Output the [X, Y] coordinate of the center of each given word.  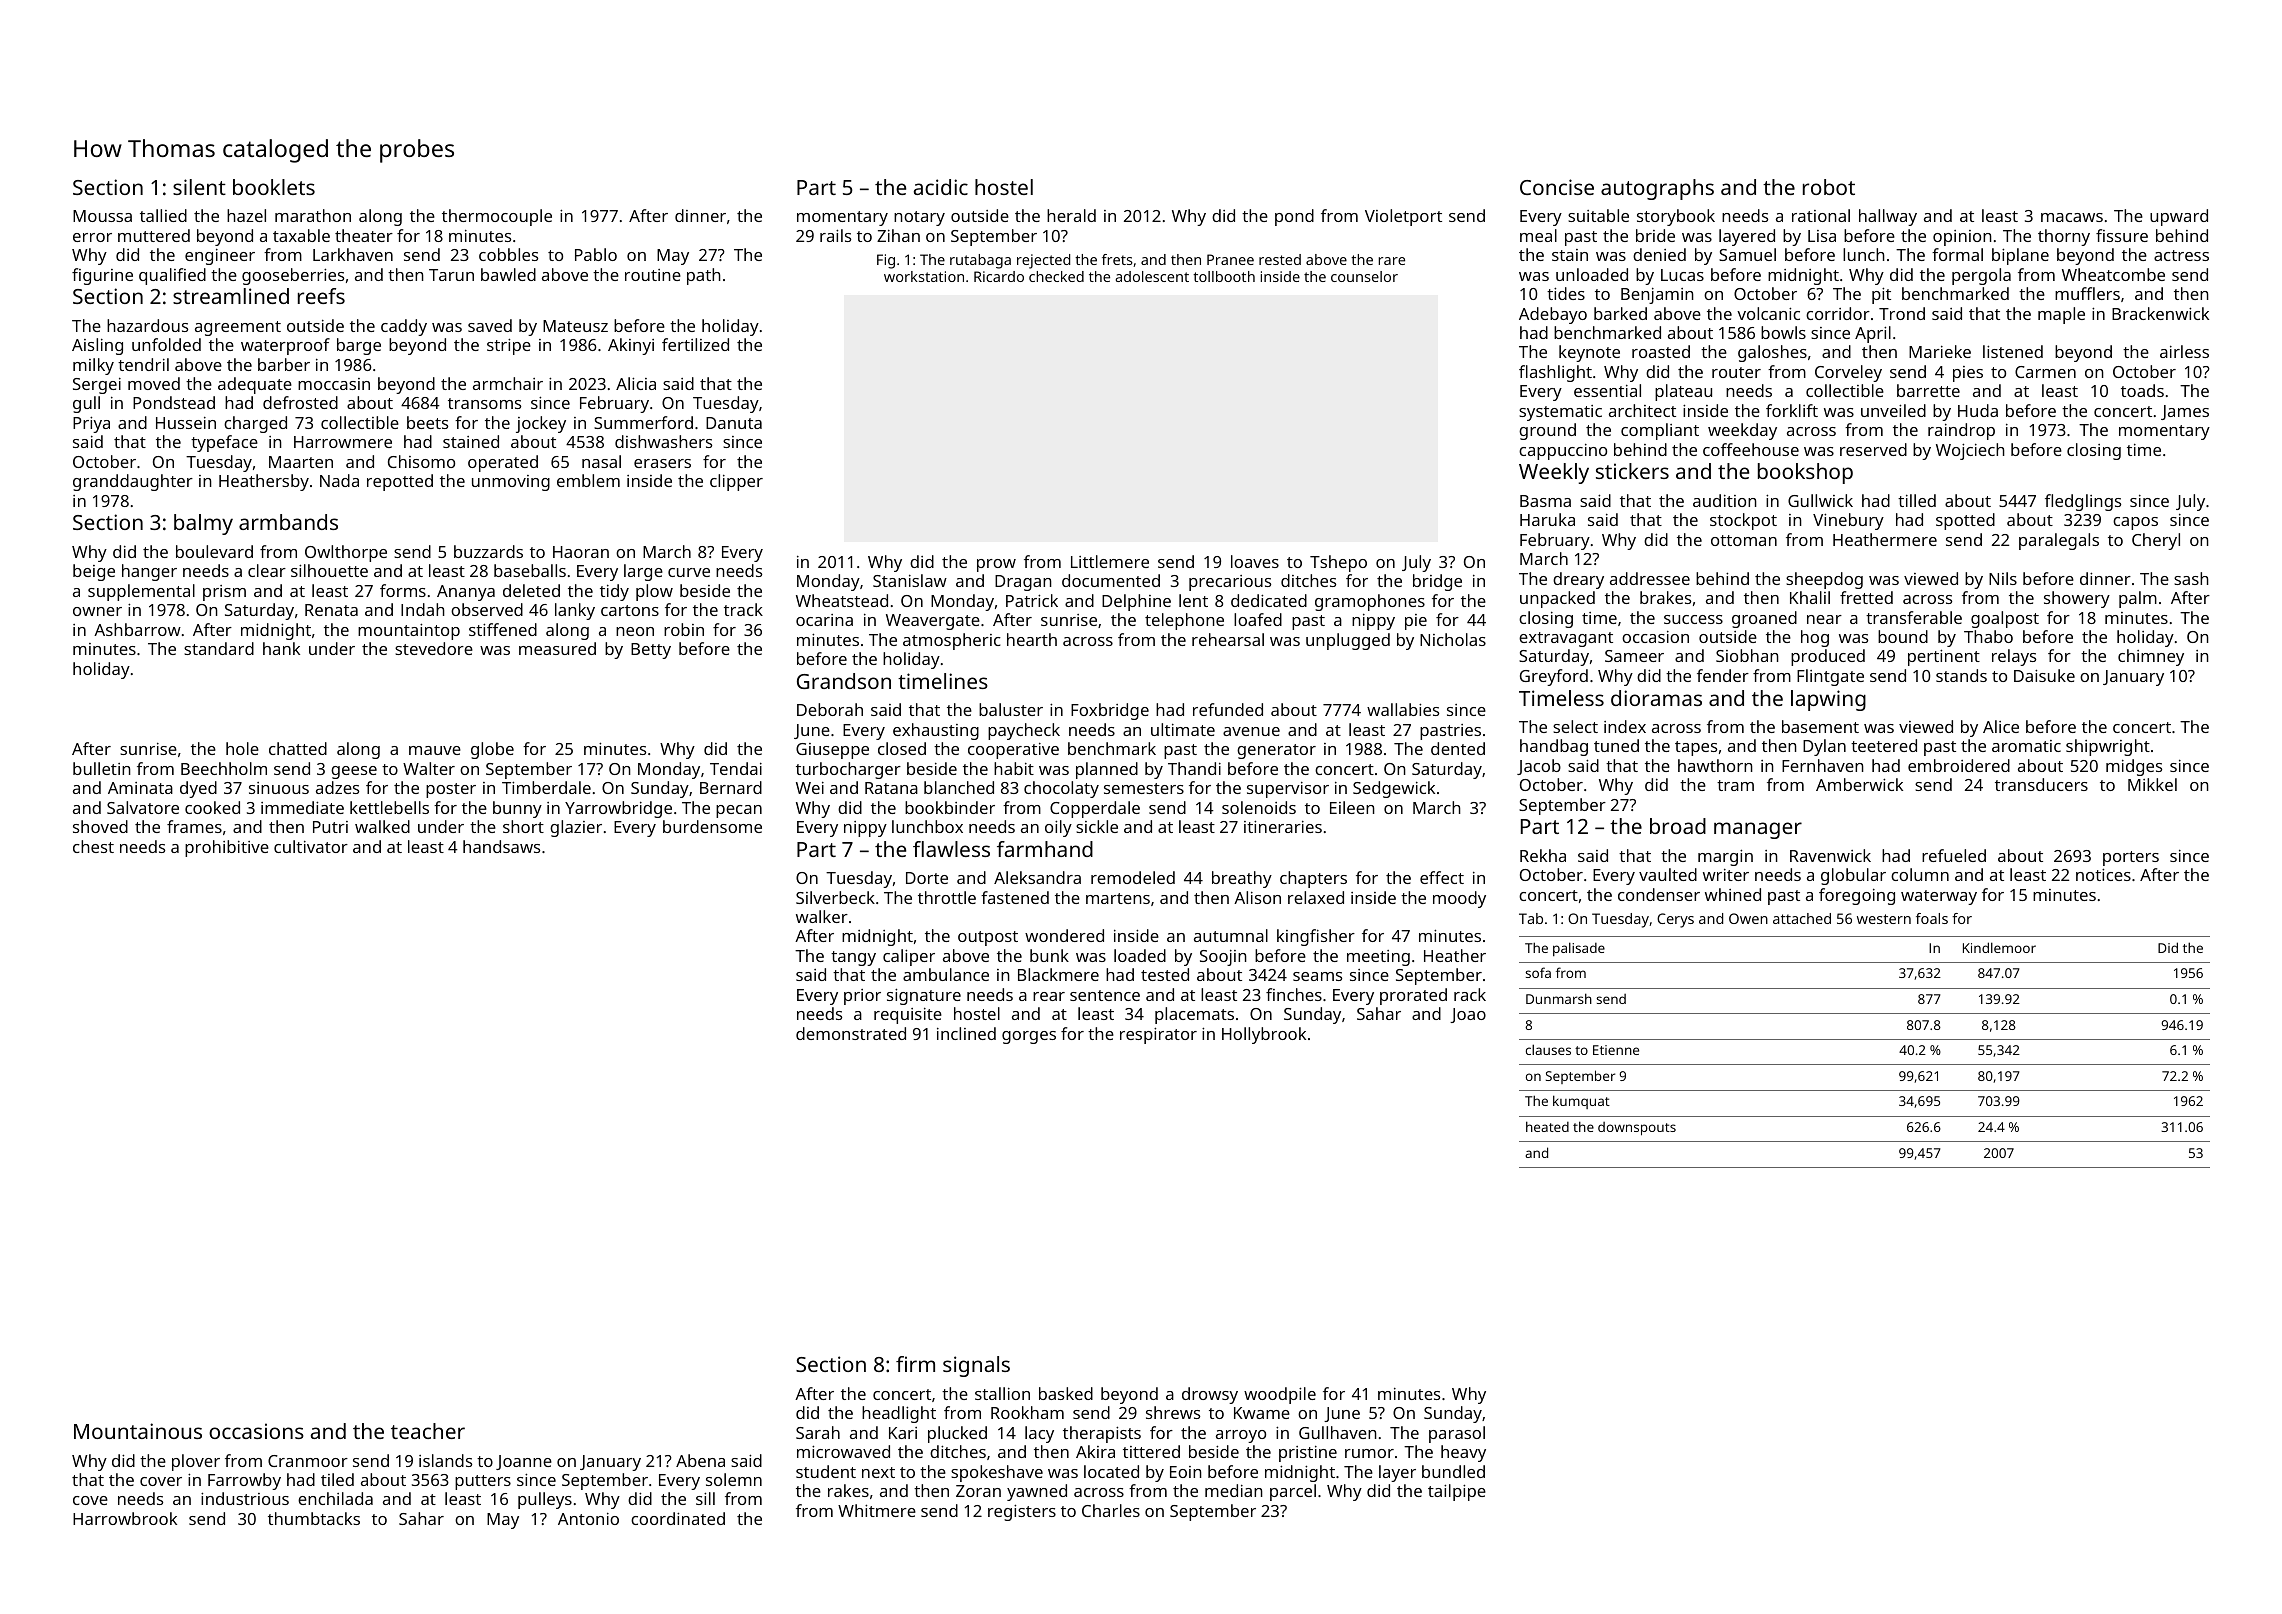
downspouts [1637, 1129]
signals [976, 1366]
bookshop [1805, 473]
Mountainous [138, 1431]
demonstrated [851, 1033]
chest [93, 846]
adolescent [1152, 276]
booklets [274, 187]
